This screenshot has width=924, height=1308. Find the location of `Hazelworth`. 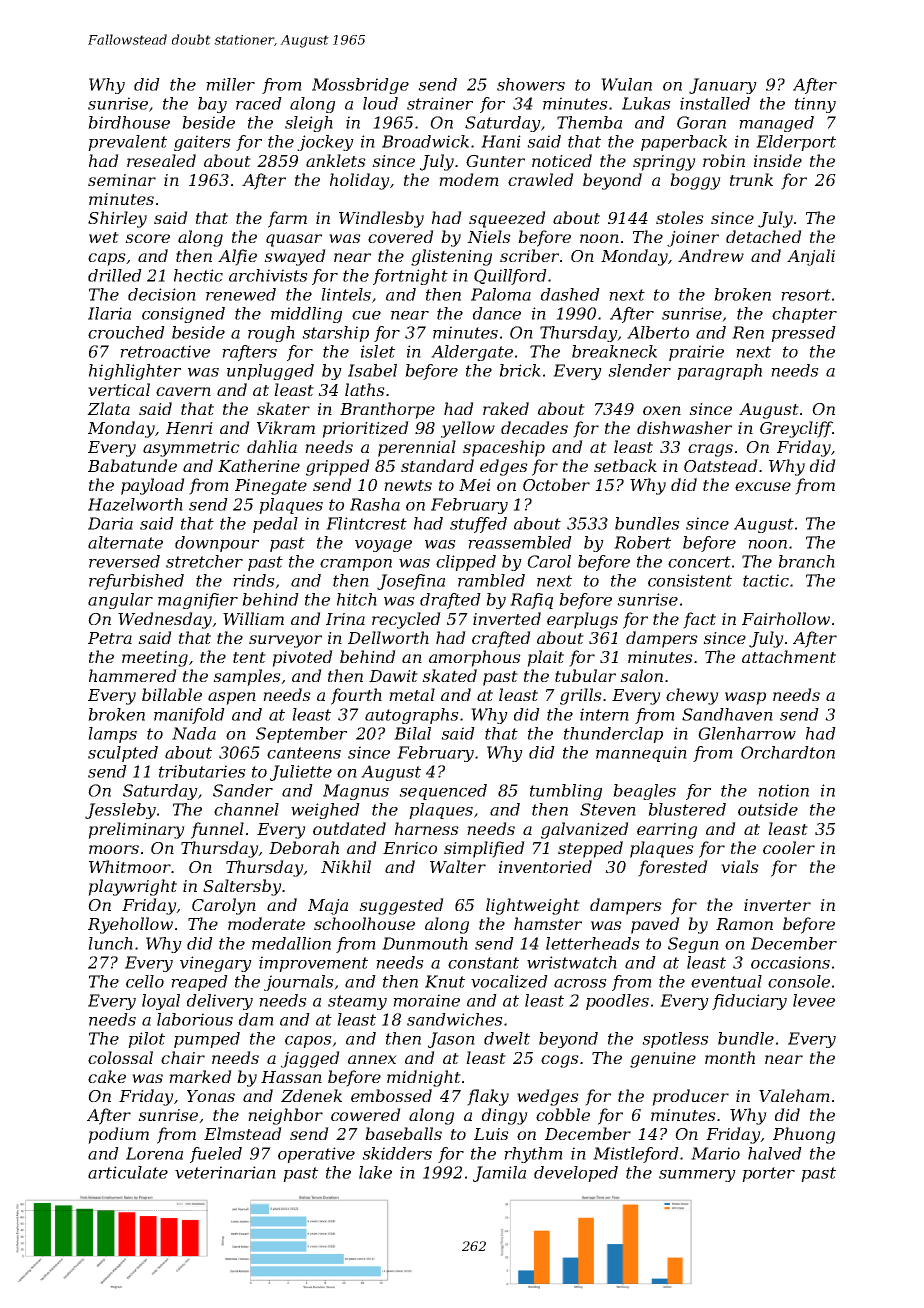

Hazelworth is located at coordinates (135, 504).
